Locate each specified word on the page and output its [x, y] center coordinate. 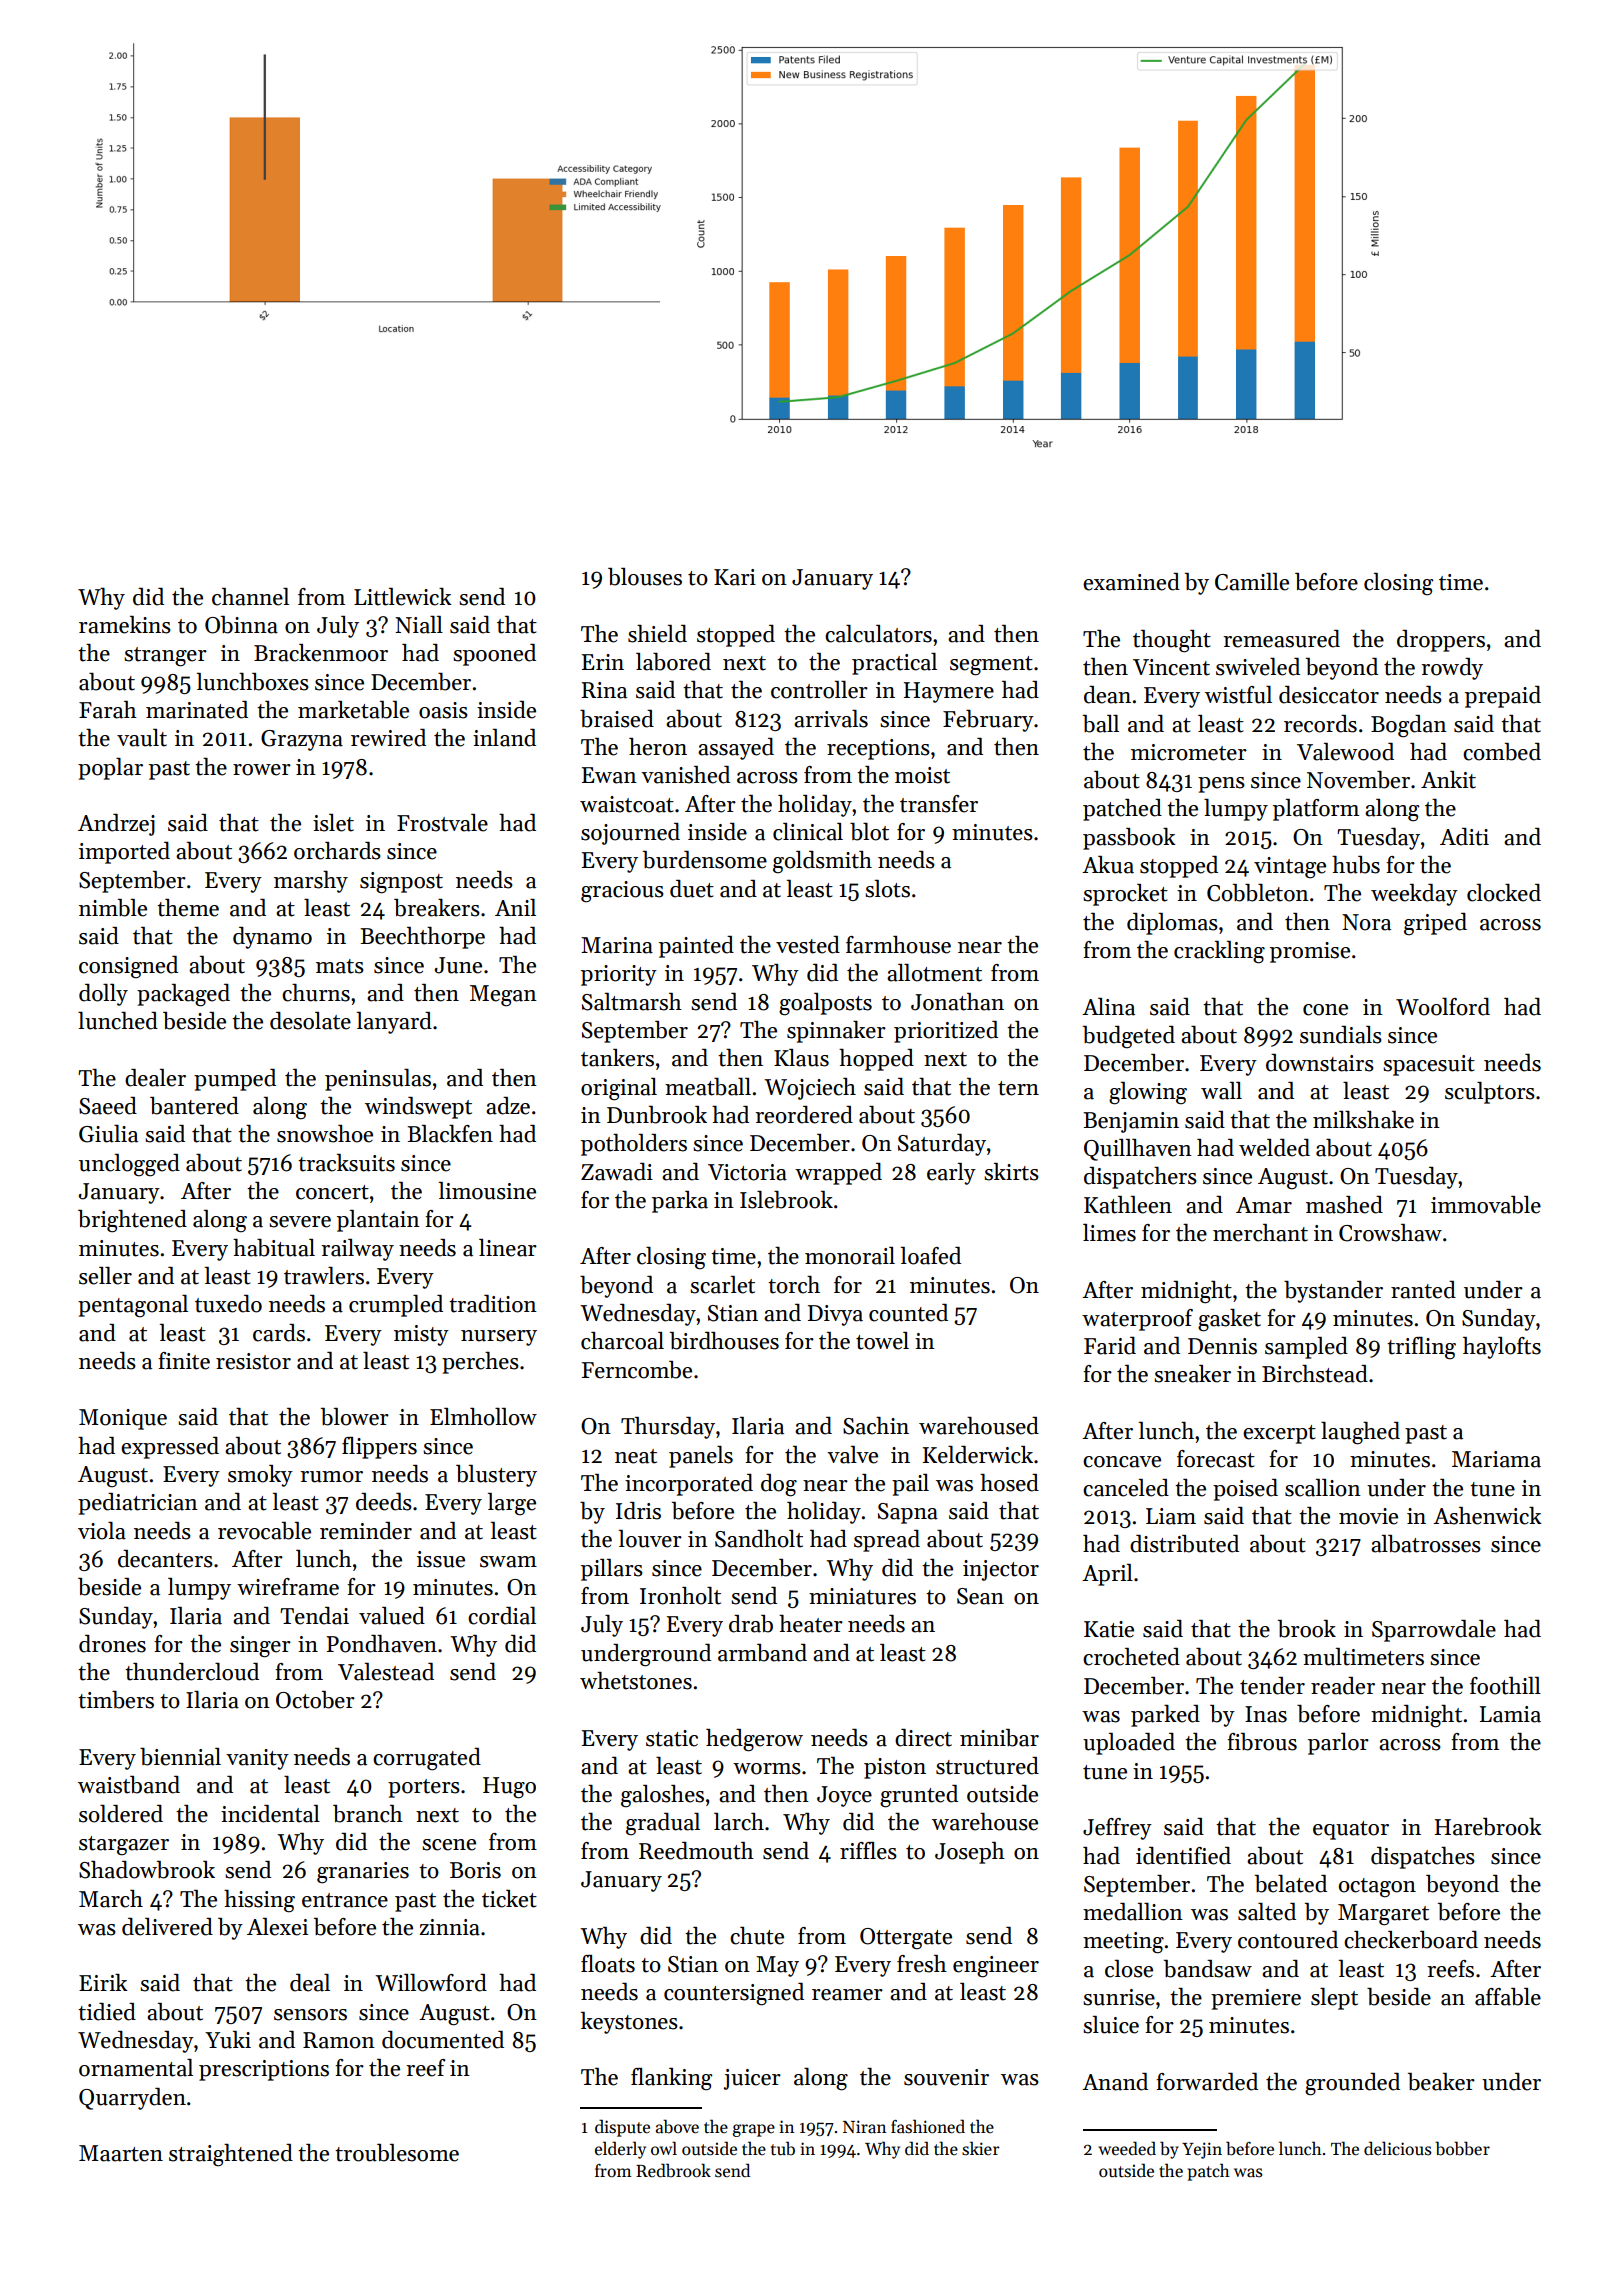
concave [1122, 1462]
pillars [612, 1570]
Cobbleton [1258, 893]
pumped [235, 1080]
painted [696, 947]
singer [260, 1647]
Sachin [876, 1426]
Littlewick [403, 597]
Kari [735, 577]
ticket [509, 1899]
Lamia [1510, 1714]
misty [421, 1335]
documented [443, 2040]
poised [1245, 1490]
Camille [1252, 582]
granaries [363, 1873]
